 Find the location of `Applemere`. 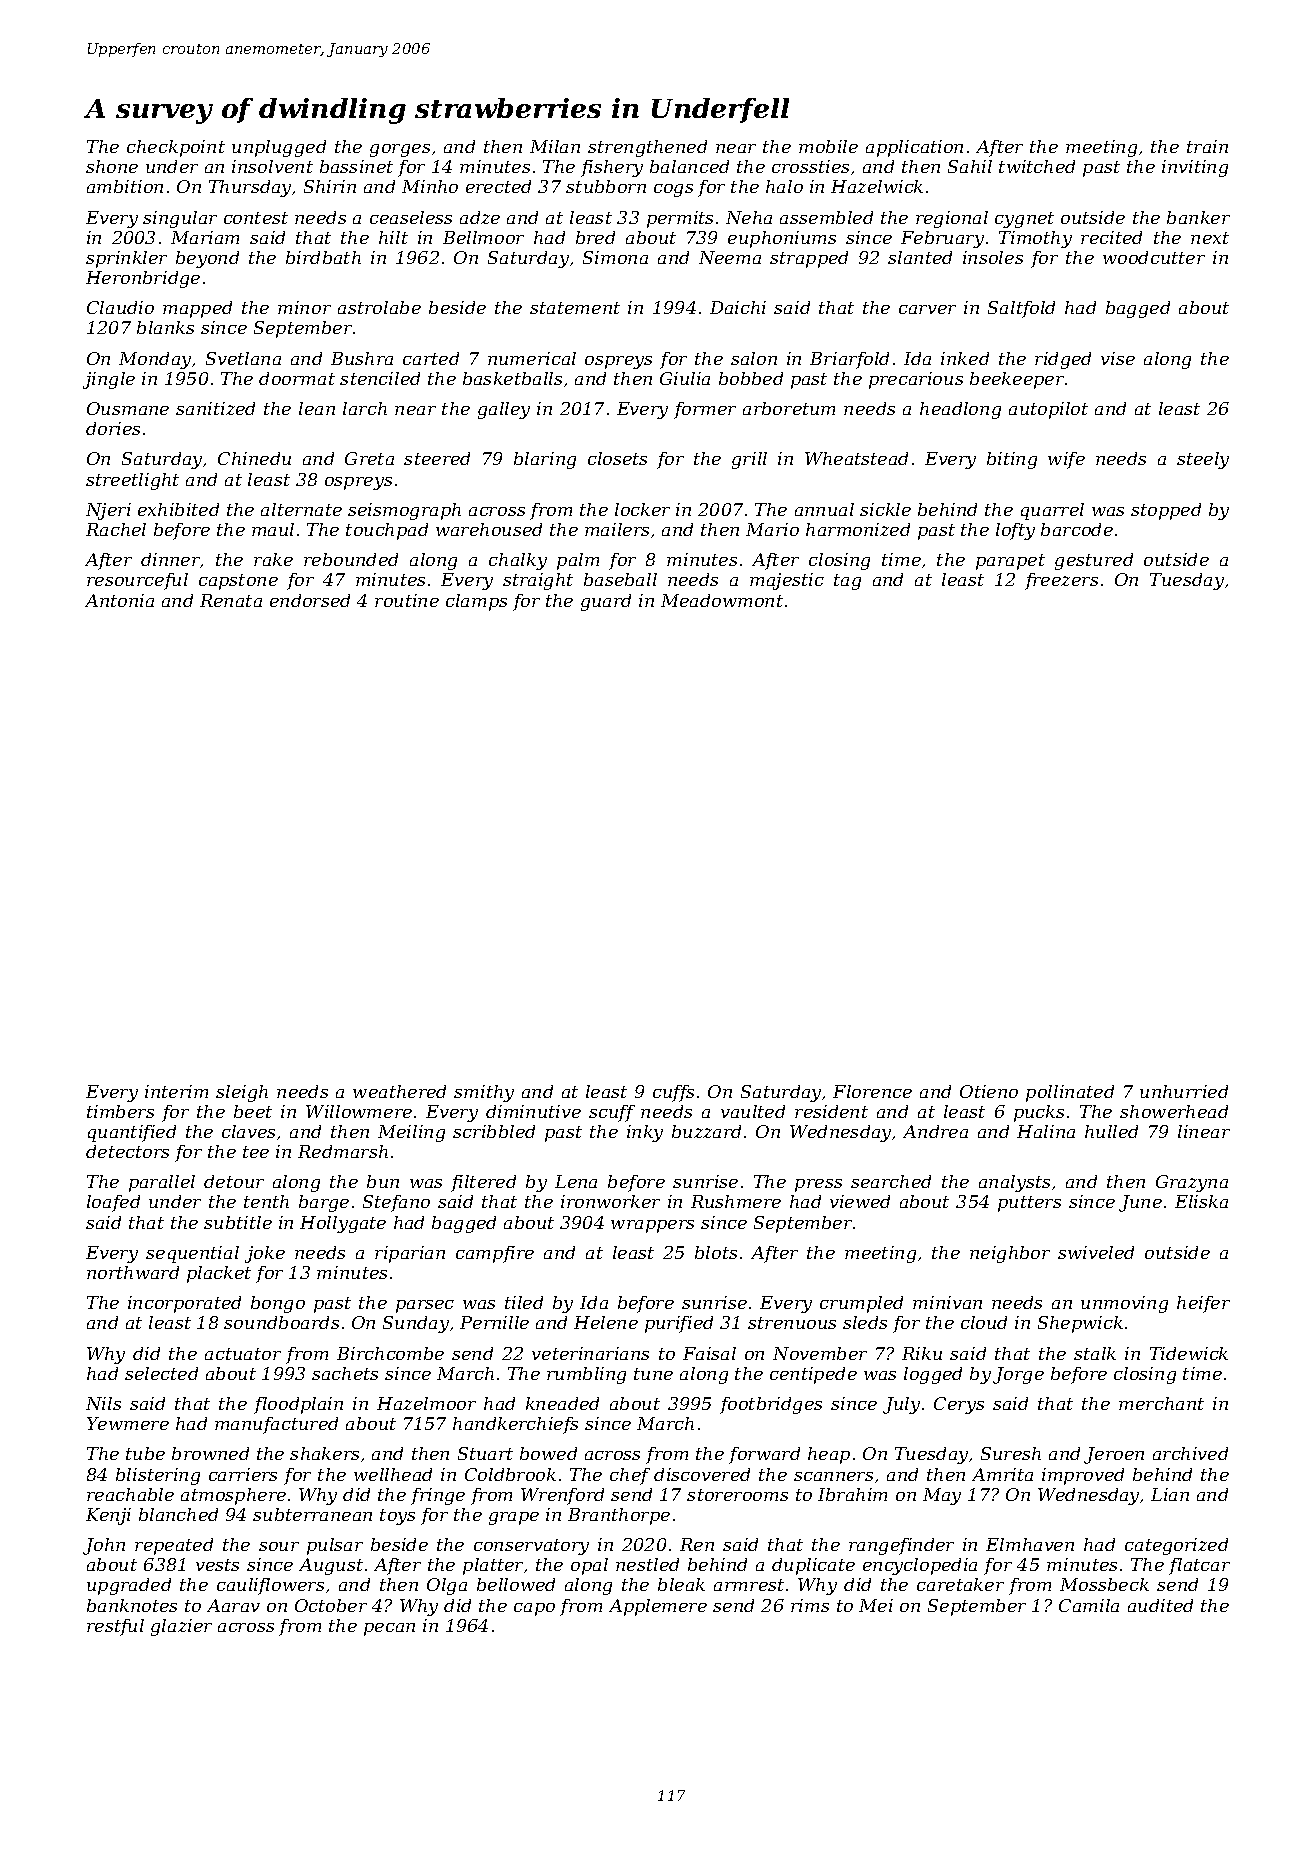

Applemere is located at coordinates (658, 1607).
